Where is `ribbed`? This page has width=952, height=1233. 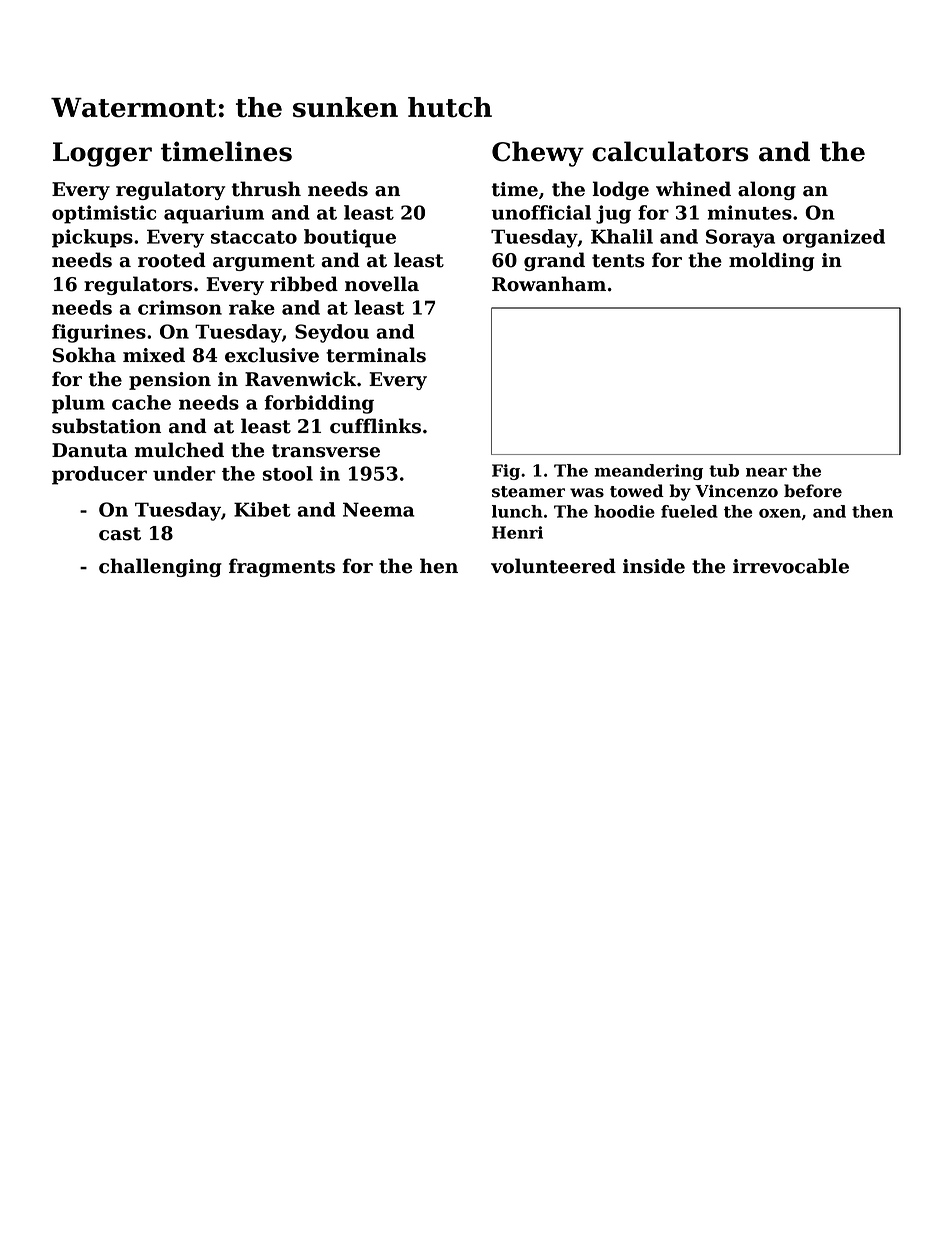 ribbed is located at coordinates (304, 284).
